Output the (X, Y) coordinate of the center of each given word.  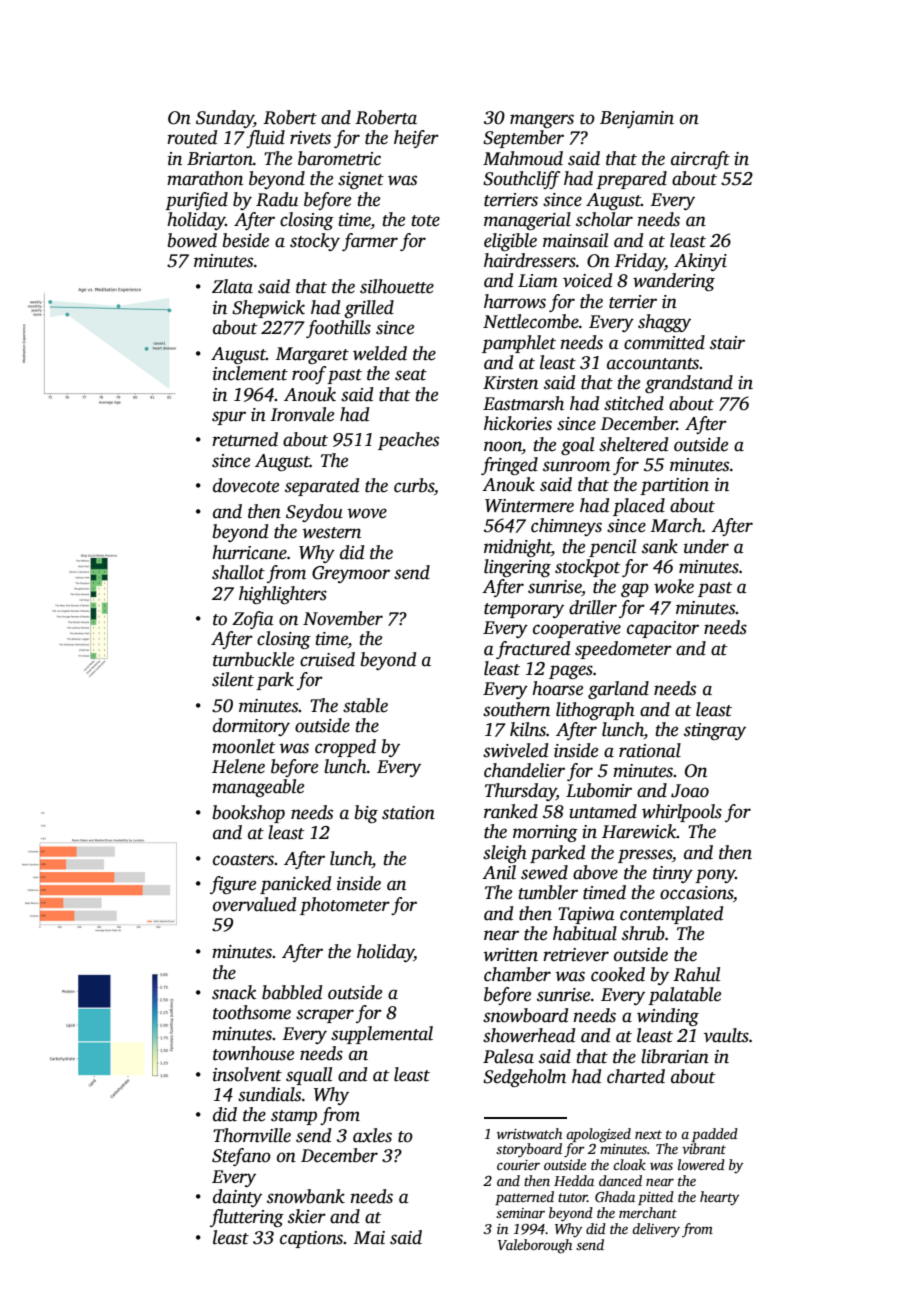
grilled (369, 309)
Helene (238, 766)
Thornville (252, 1135)
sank (660, 546)
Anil (499, 872)
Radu (277, 199)
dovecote (246, 485)
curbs (414, 485)
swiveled (515, 750)
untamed (603, 811)
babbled (292, 992)
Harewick (639, 831)
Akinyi (700, 262)
